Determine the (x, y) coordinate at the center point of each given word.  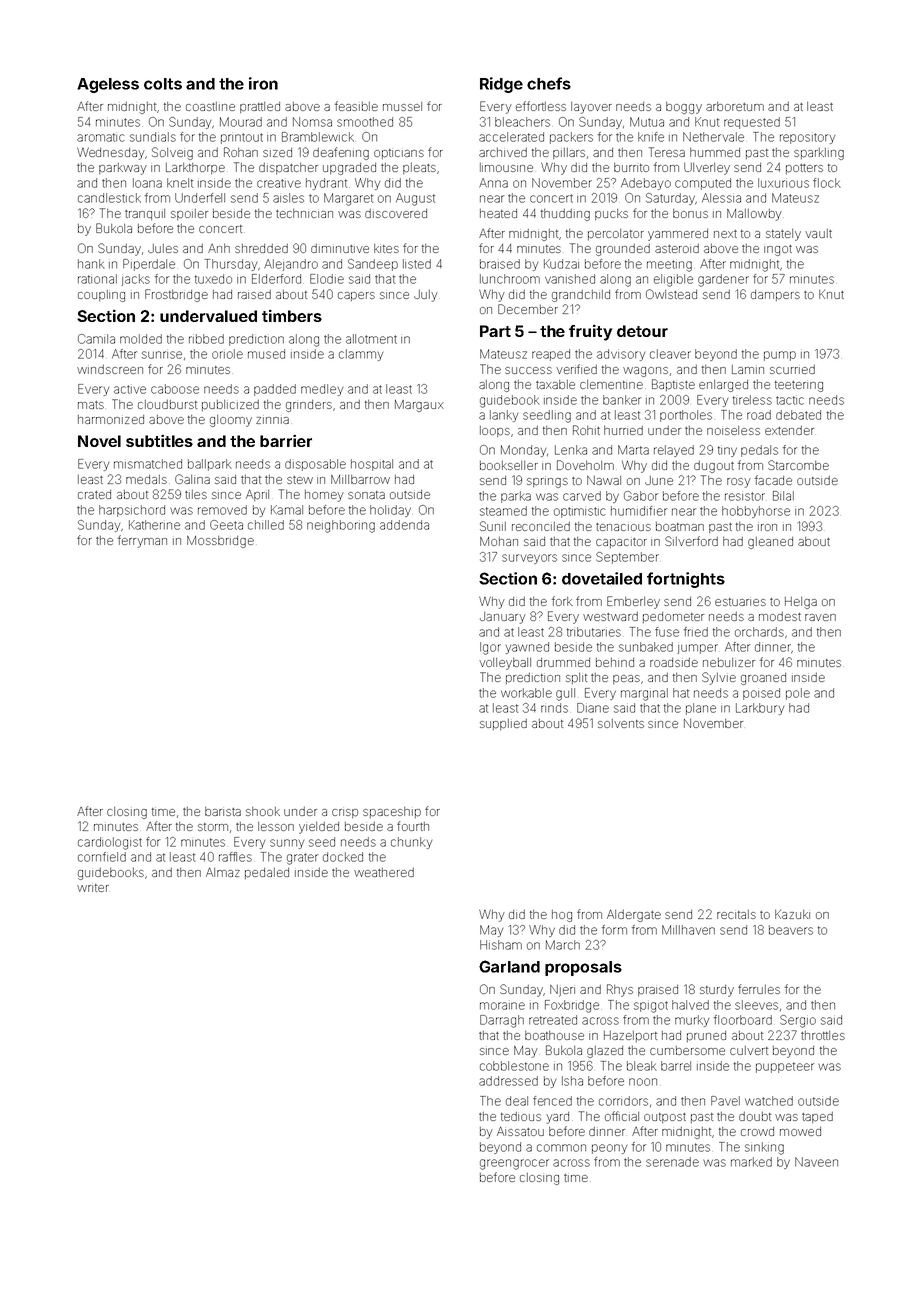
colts (163, 84)
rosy (739, 483)
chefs (549, 83)
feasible (356, 106)
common (561, 1148)
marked (751, 1162)
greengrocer (514, 1164)
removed (222, 510)
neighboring (341, 526)
